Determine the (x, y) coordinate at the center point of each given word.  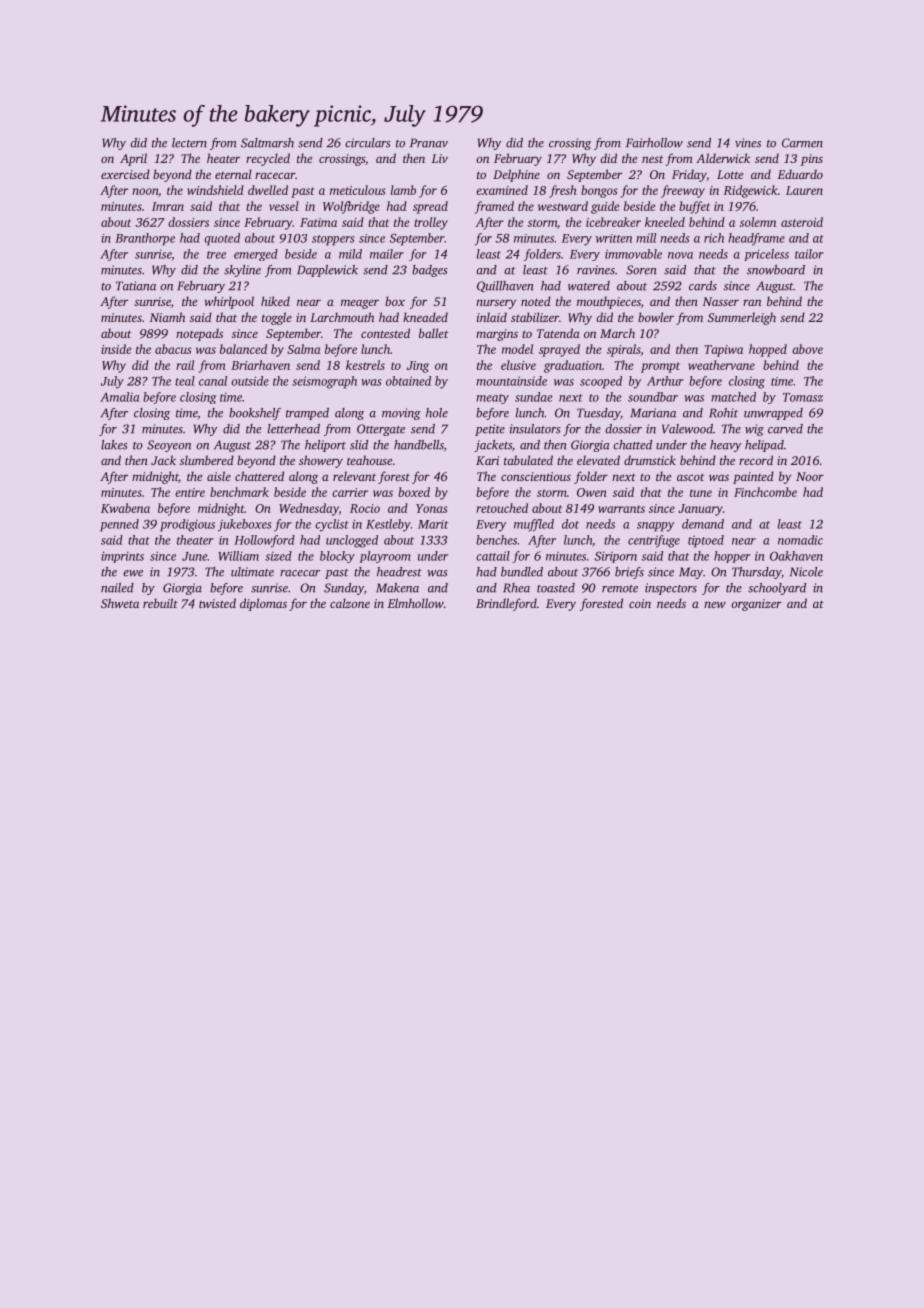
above (807, 349)
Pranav (429, 143)
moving (401, 414)
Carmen (802, 143)
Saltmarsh (267, 143)
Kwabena (125, 508)
